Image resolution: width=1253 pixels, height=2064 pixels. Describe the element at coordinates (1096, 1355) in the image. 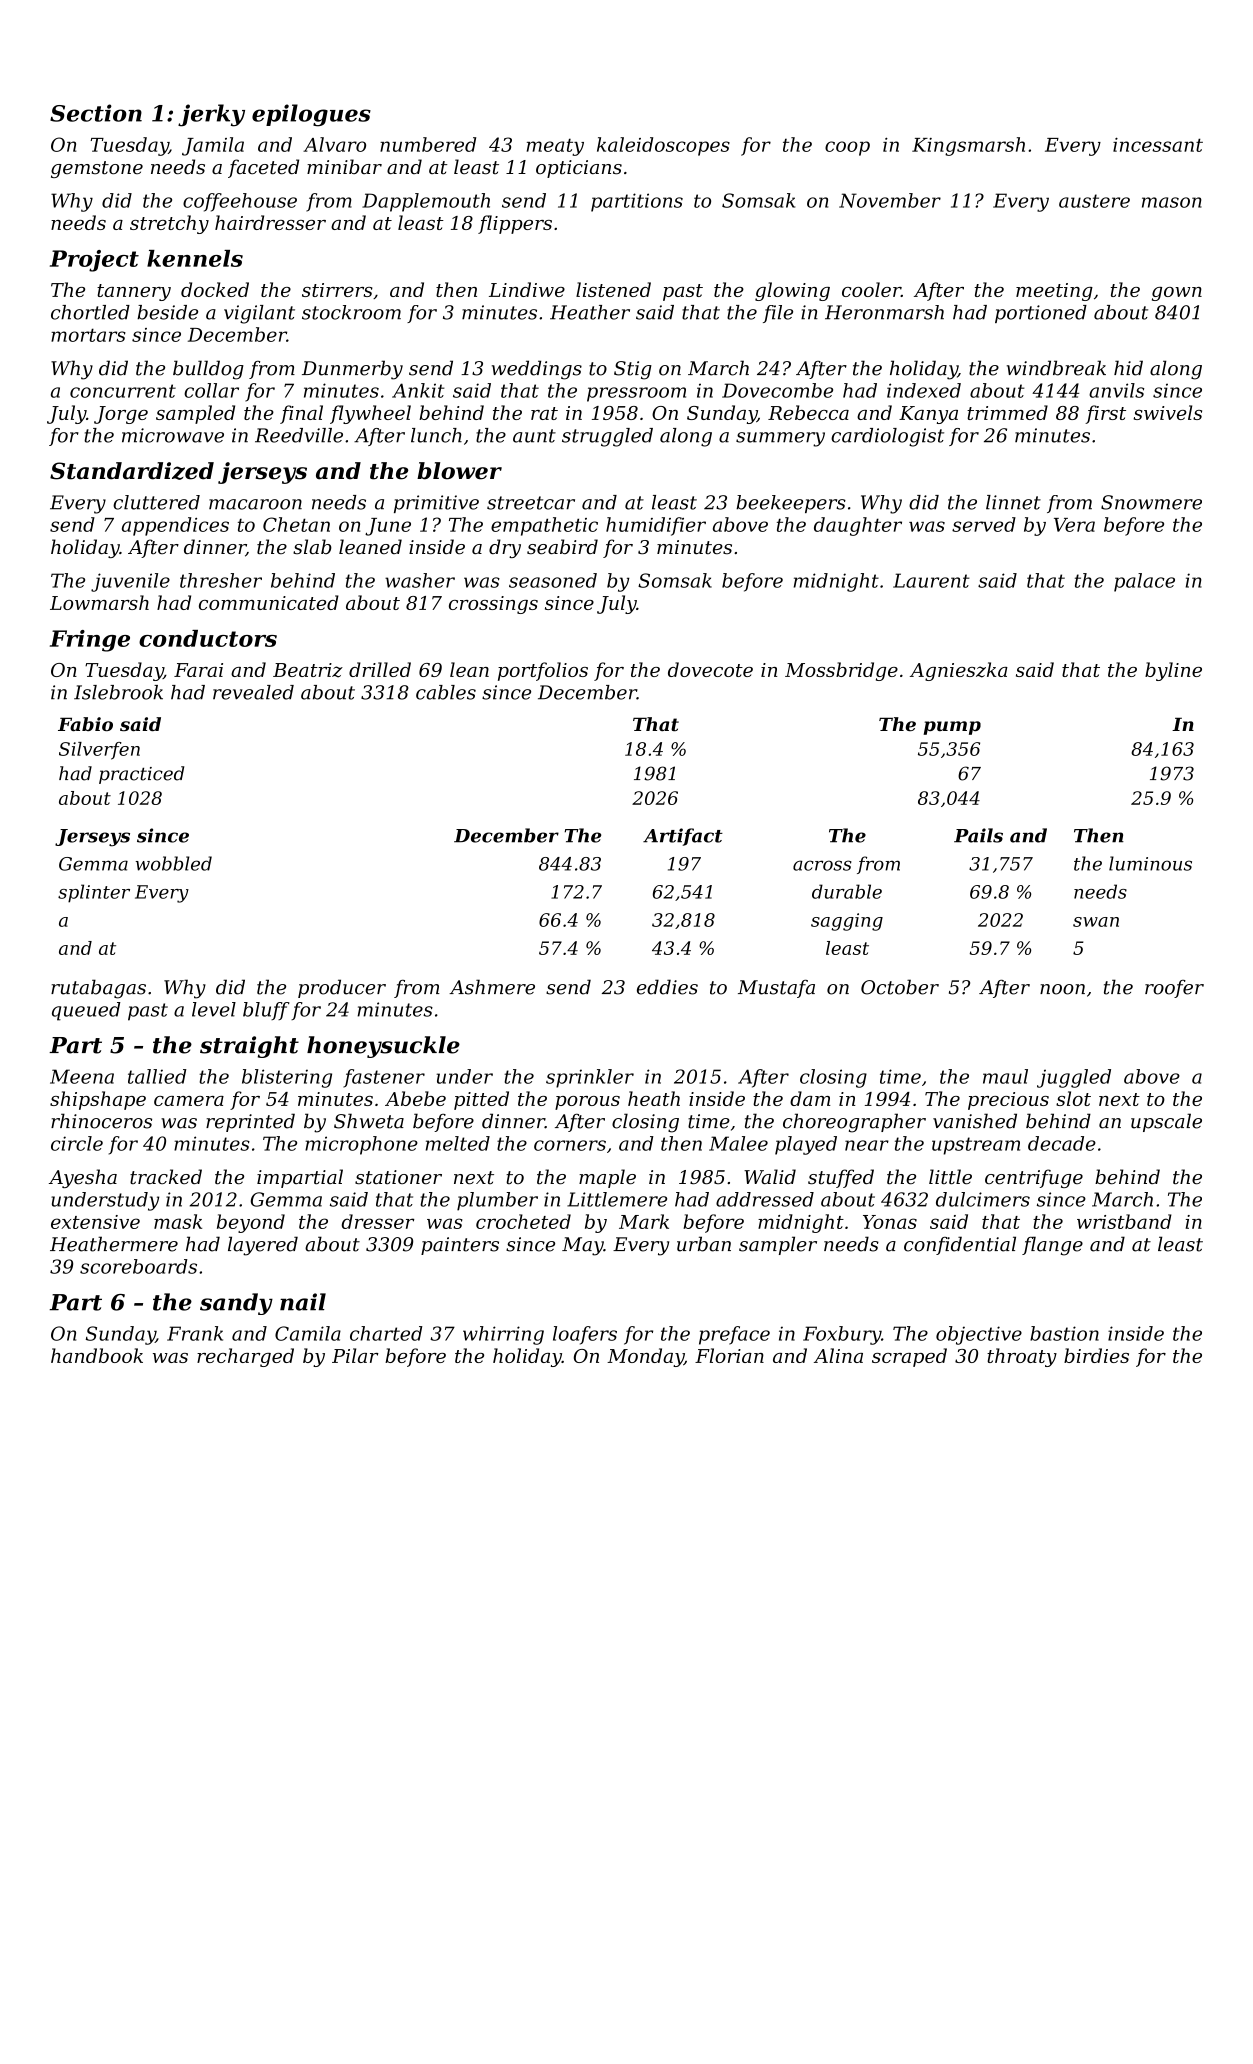

I see `birdies` at that location.
